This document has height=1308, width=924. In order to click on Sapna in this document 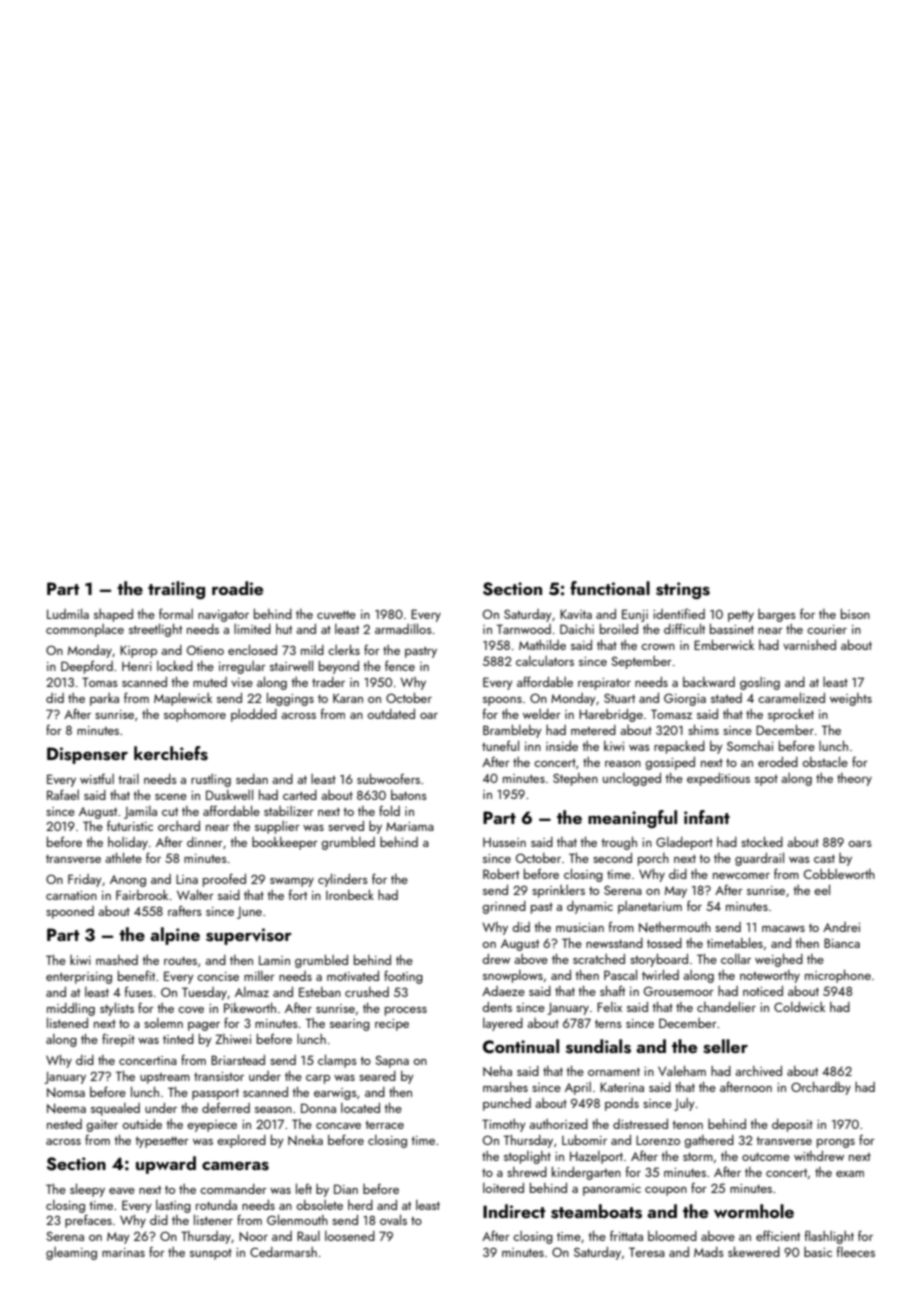, I will do `click(392, 1061)`.
